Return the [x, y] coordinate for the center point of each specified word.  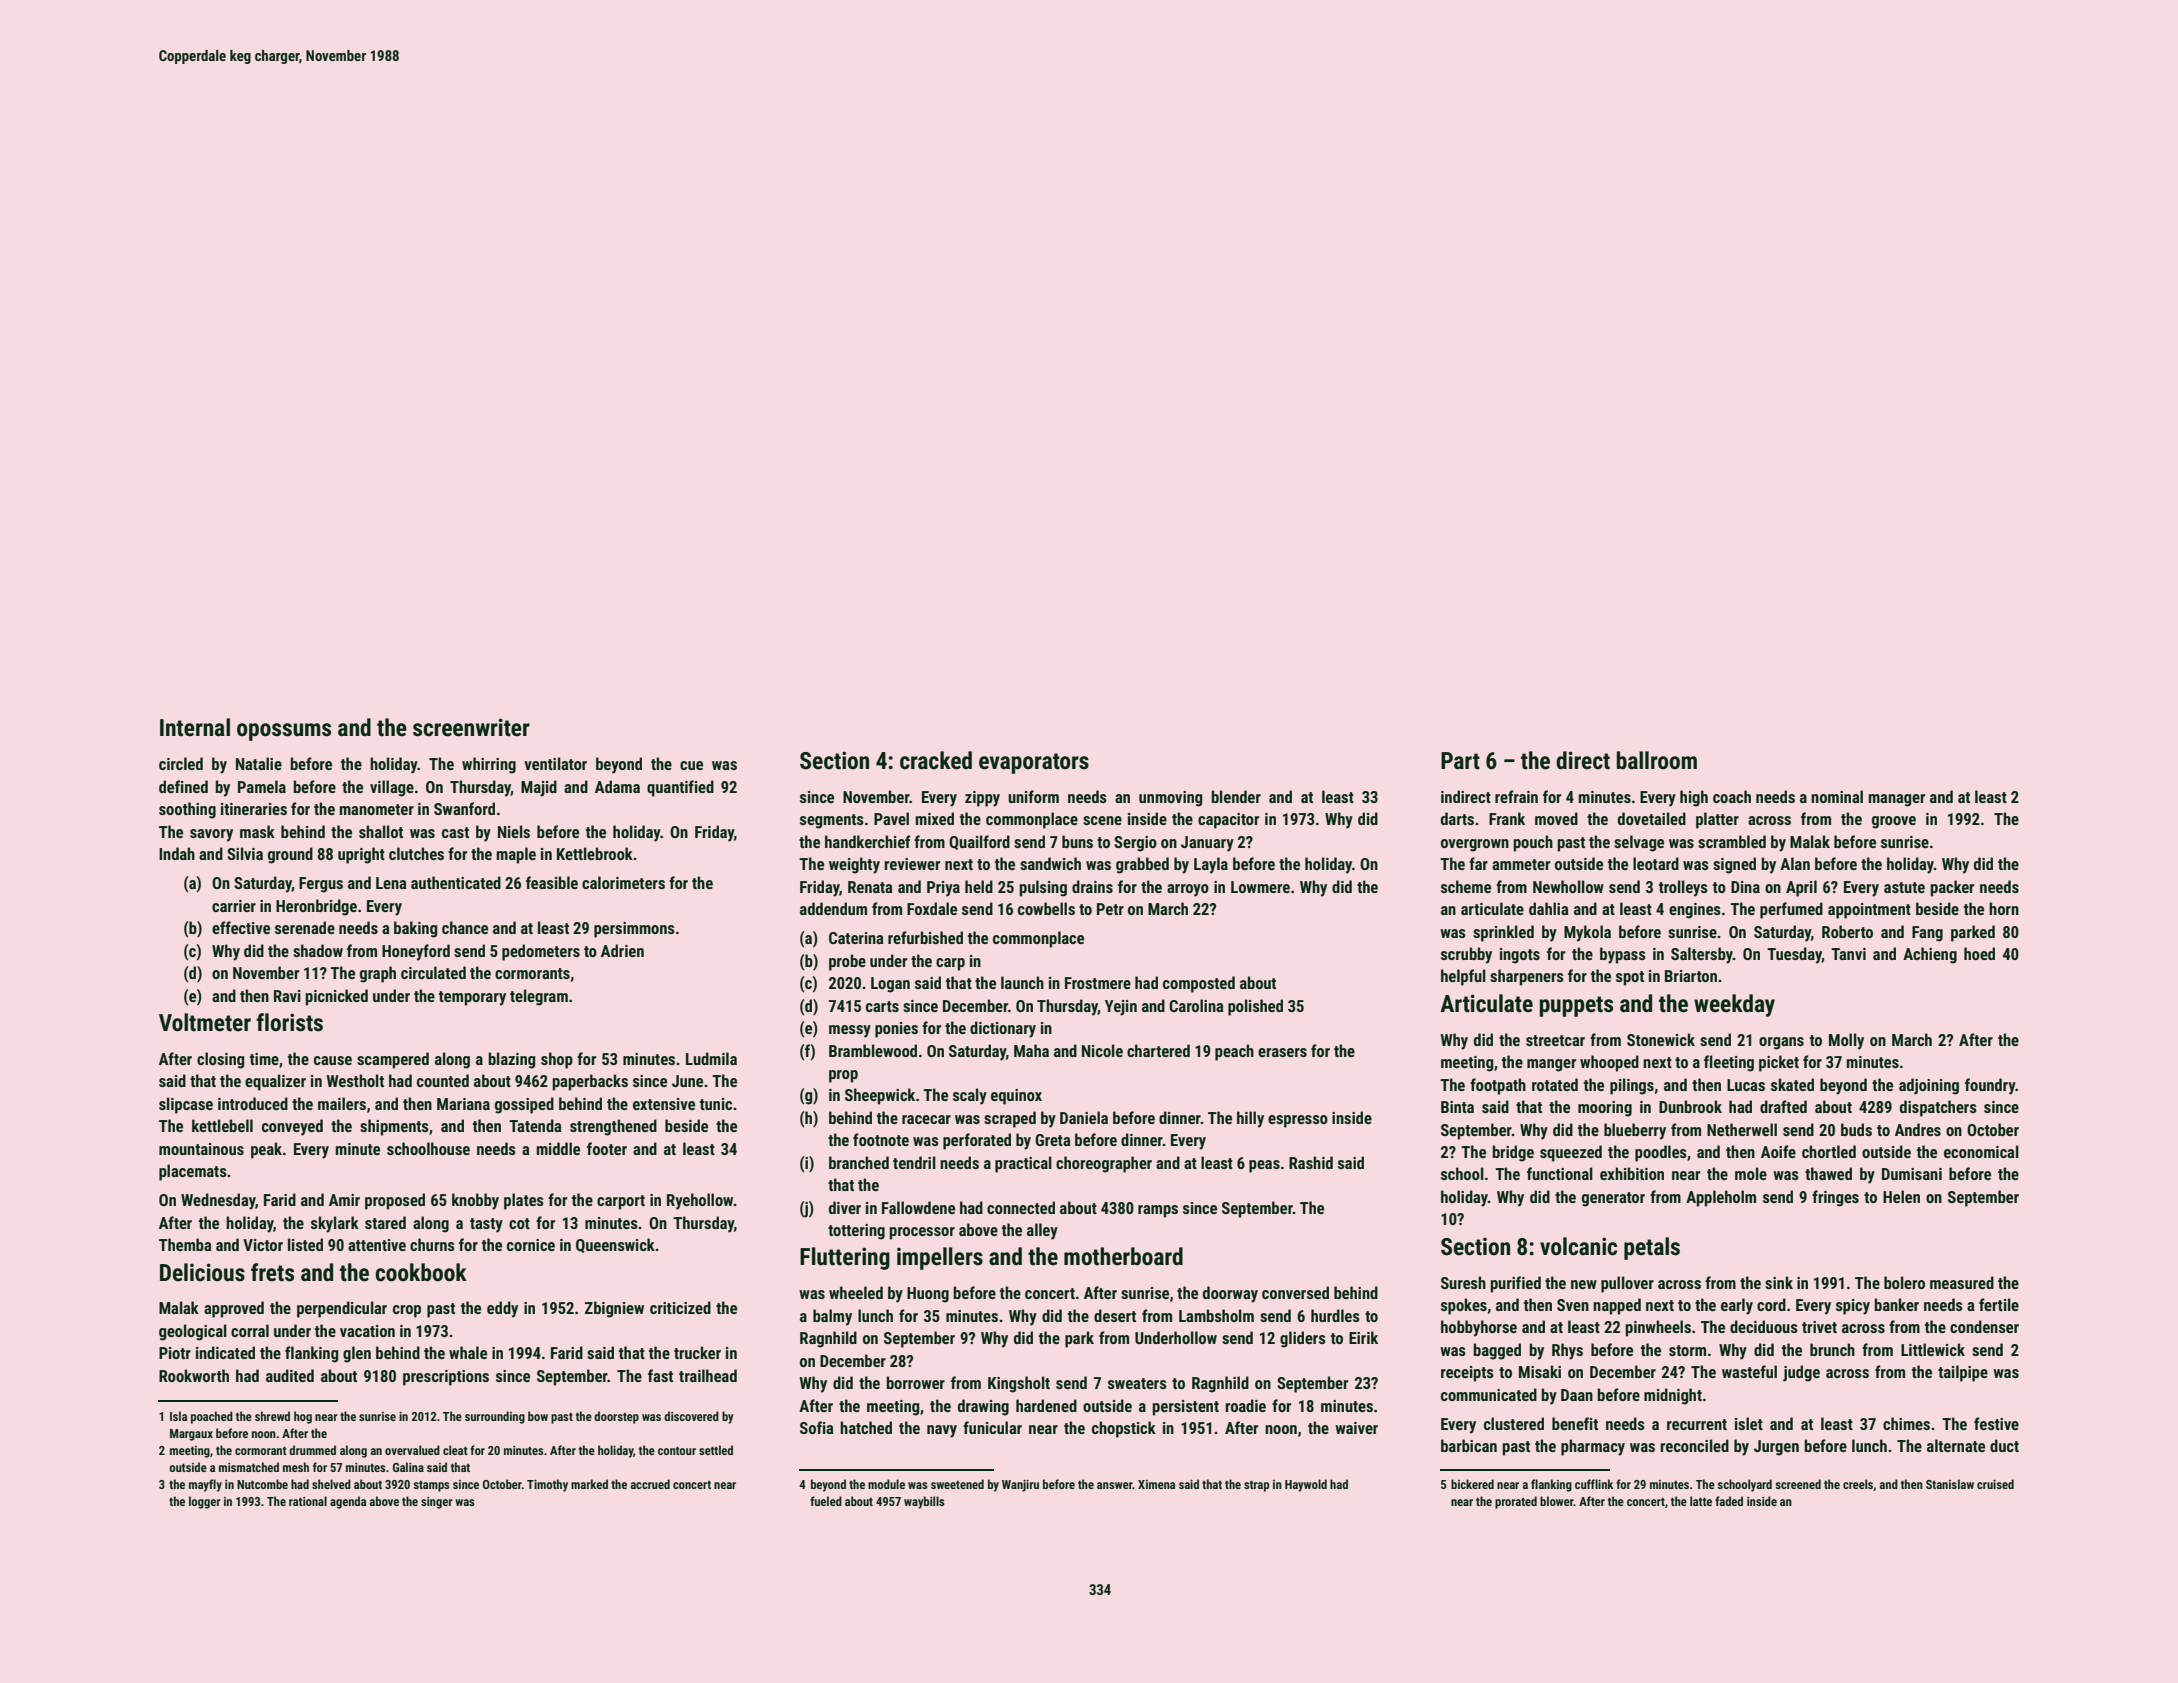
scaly [970, 1096]
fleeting [1729, 1063]
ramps [1158, 1211]
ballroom [1657, 760]
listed [305, 1244]
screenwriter [471, 727]
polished [1255, 1007]
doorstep [616, 1417]
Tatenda [535, 1125]
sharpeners [1527, 977]
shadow [318, 950]
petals [1652, 1248]
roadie [1245, 1405]
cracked [936, 760]
